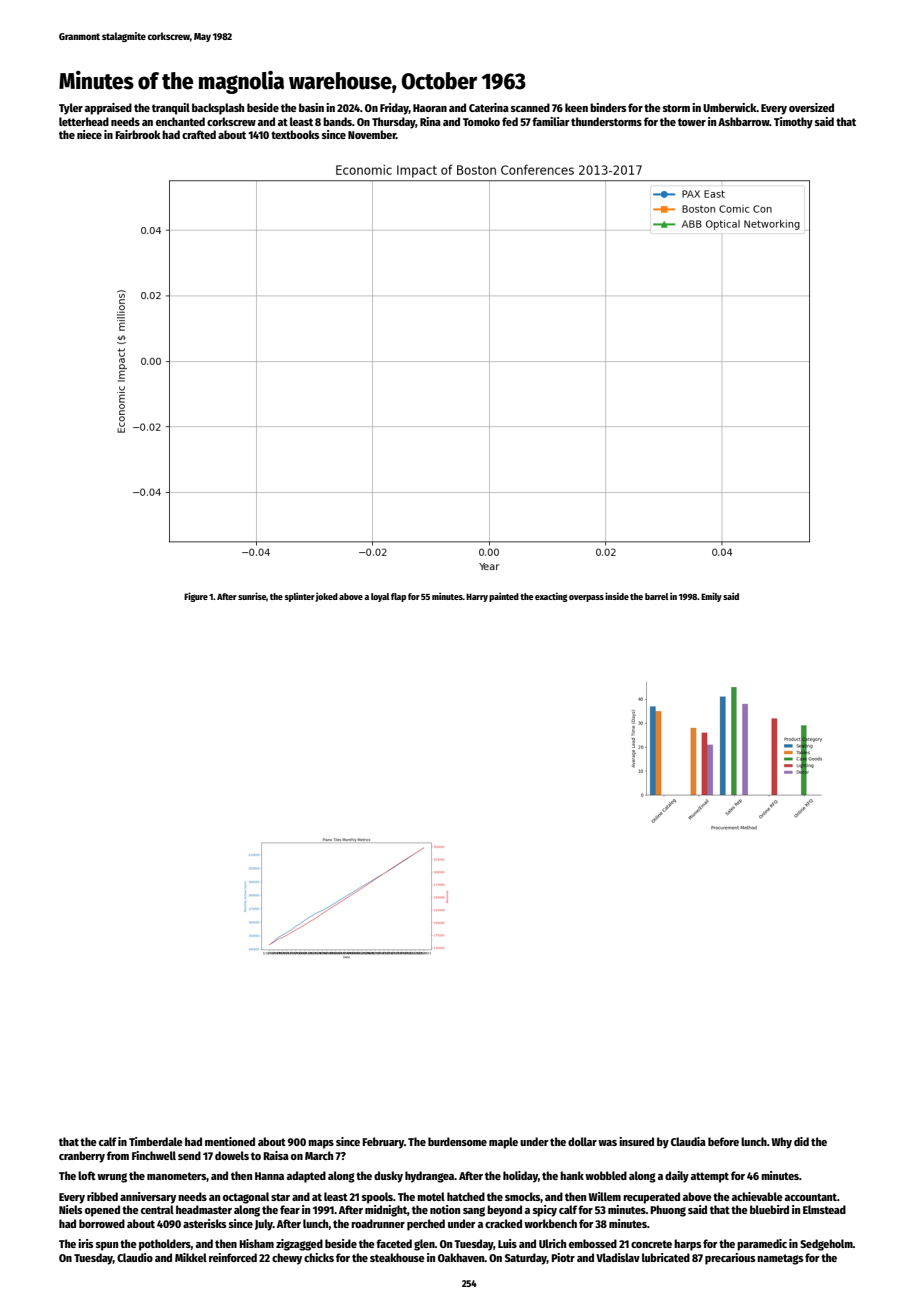  Describe the element at coordinates (520, 1177) in the screenshot. I see `holiday` at that location.
